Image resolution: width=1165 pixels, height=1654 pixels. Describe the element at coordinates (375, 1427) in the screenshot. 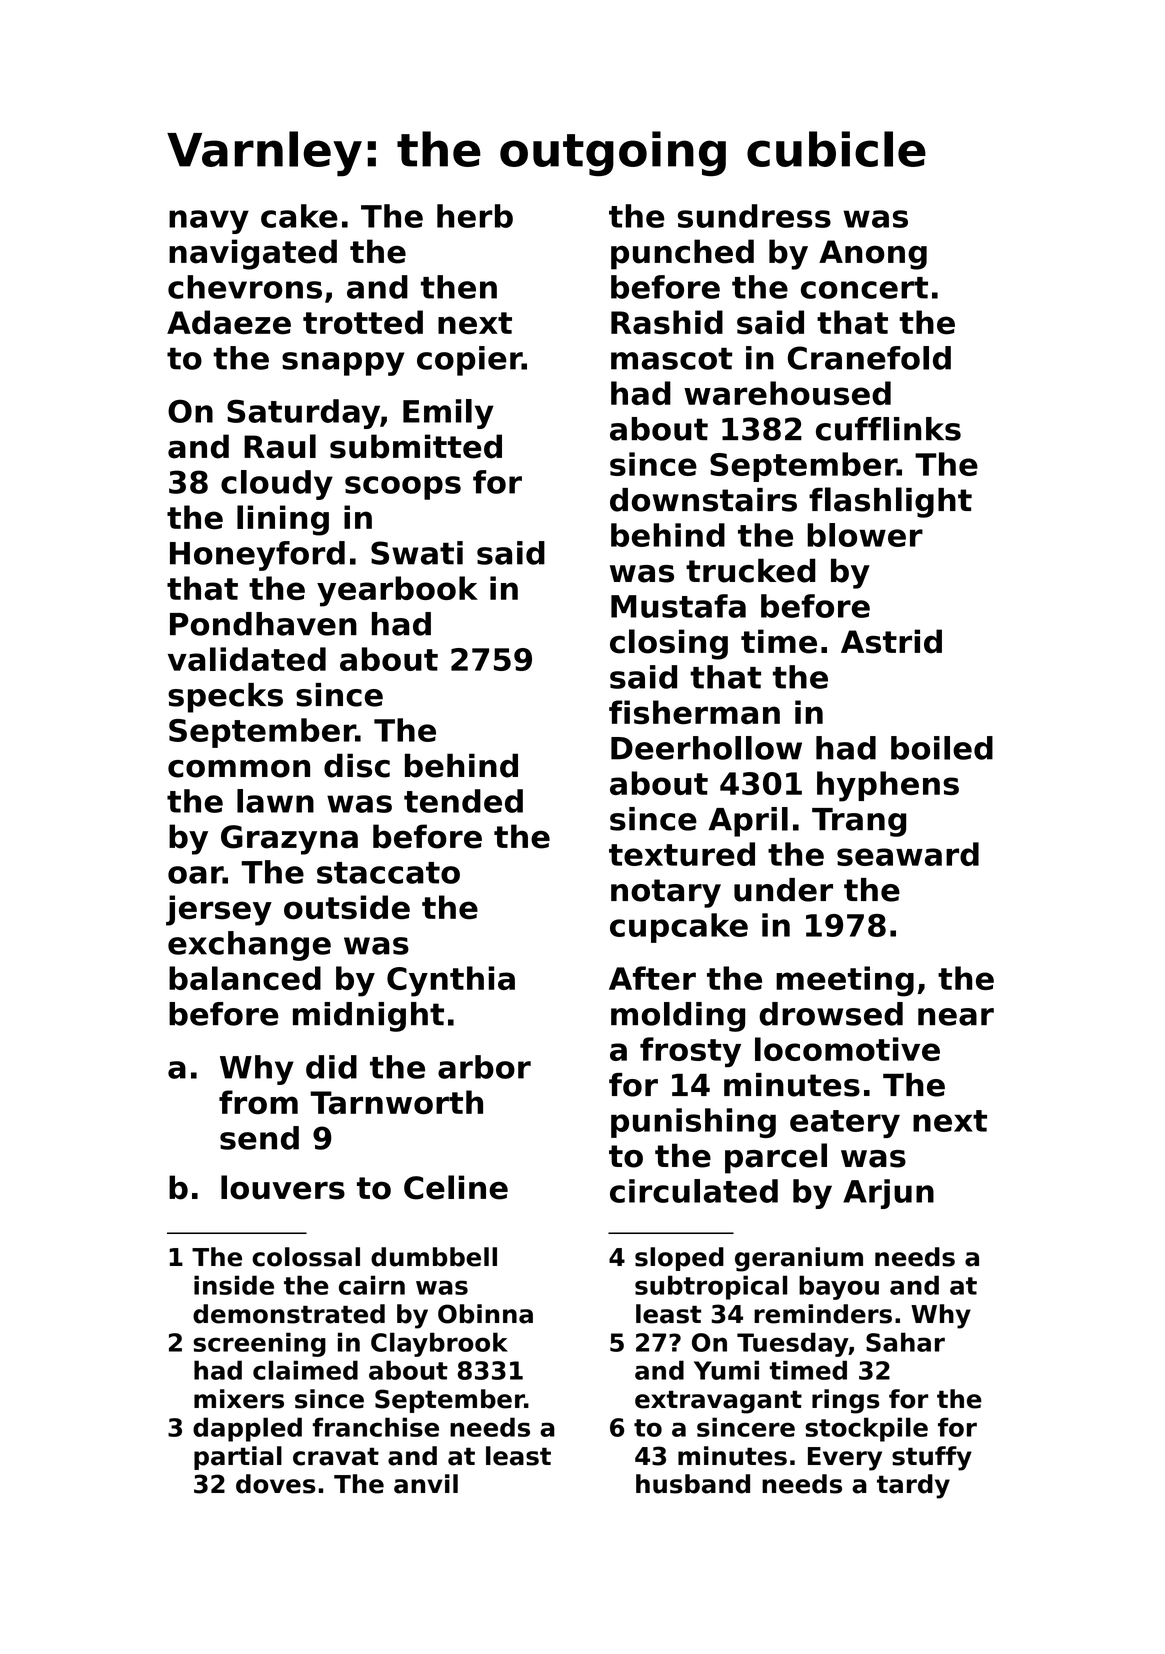

I see `franchise` at that location.
